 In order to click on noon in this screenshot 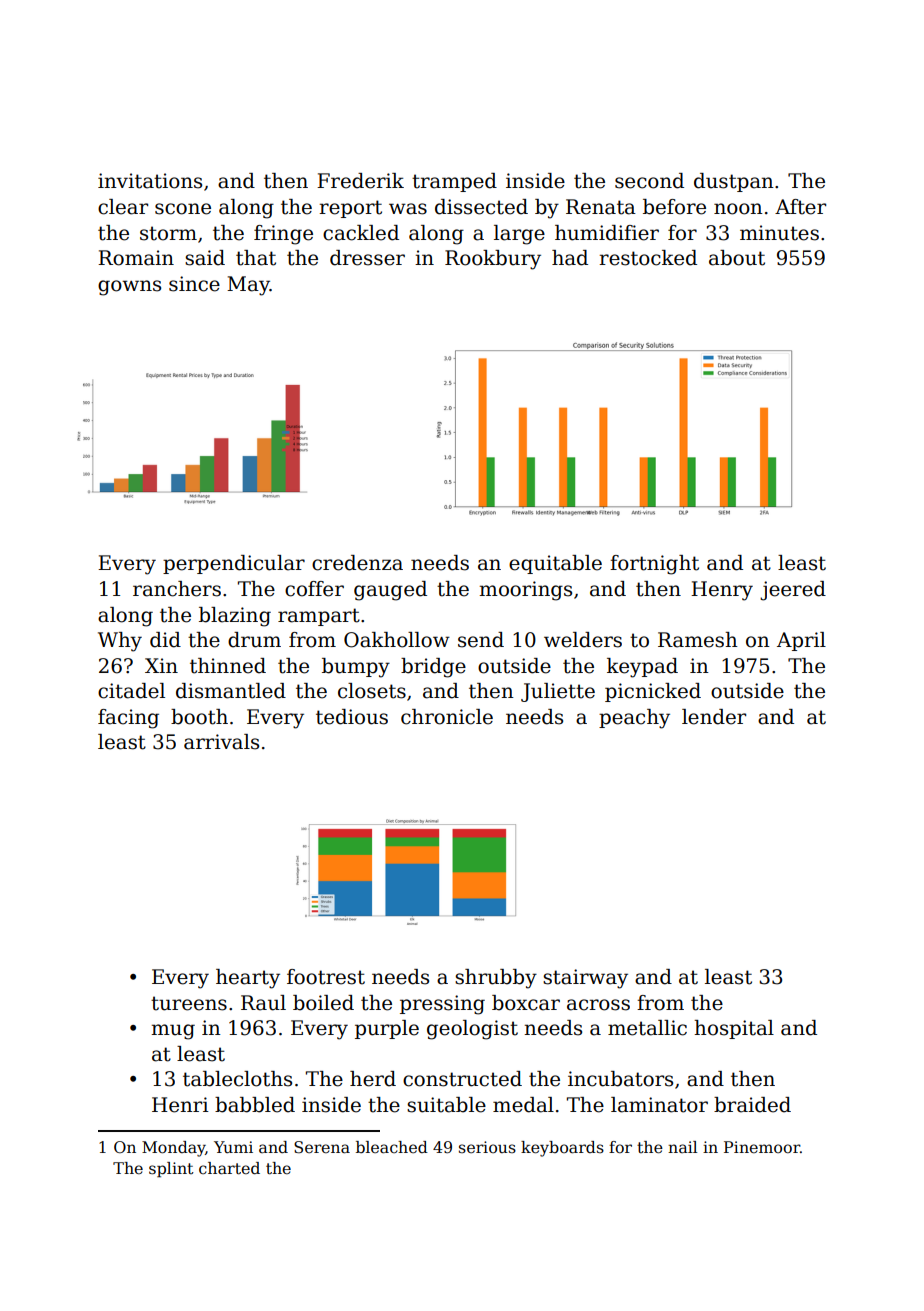, I will do `click(738, 209)`.
